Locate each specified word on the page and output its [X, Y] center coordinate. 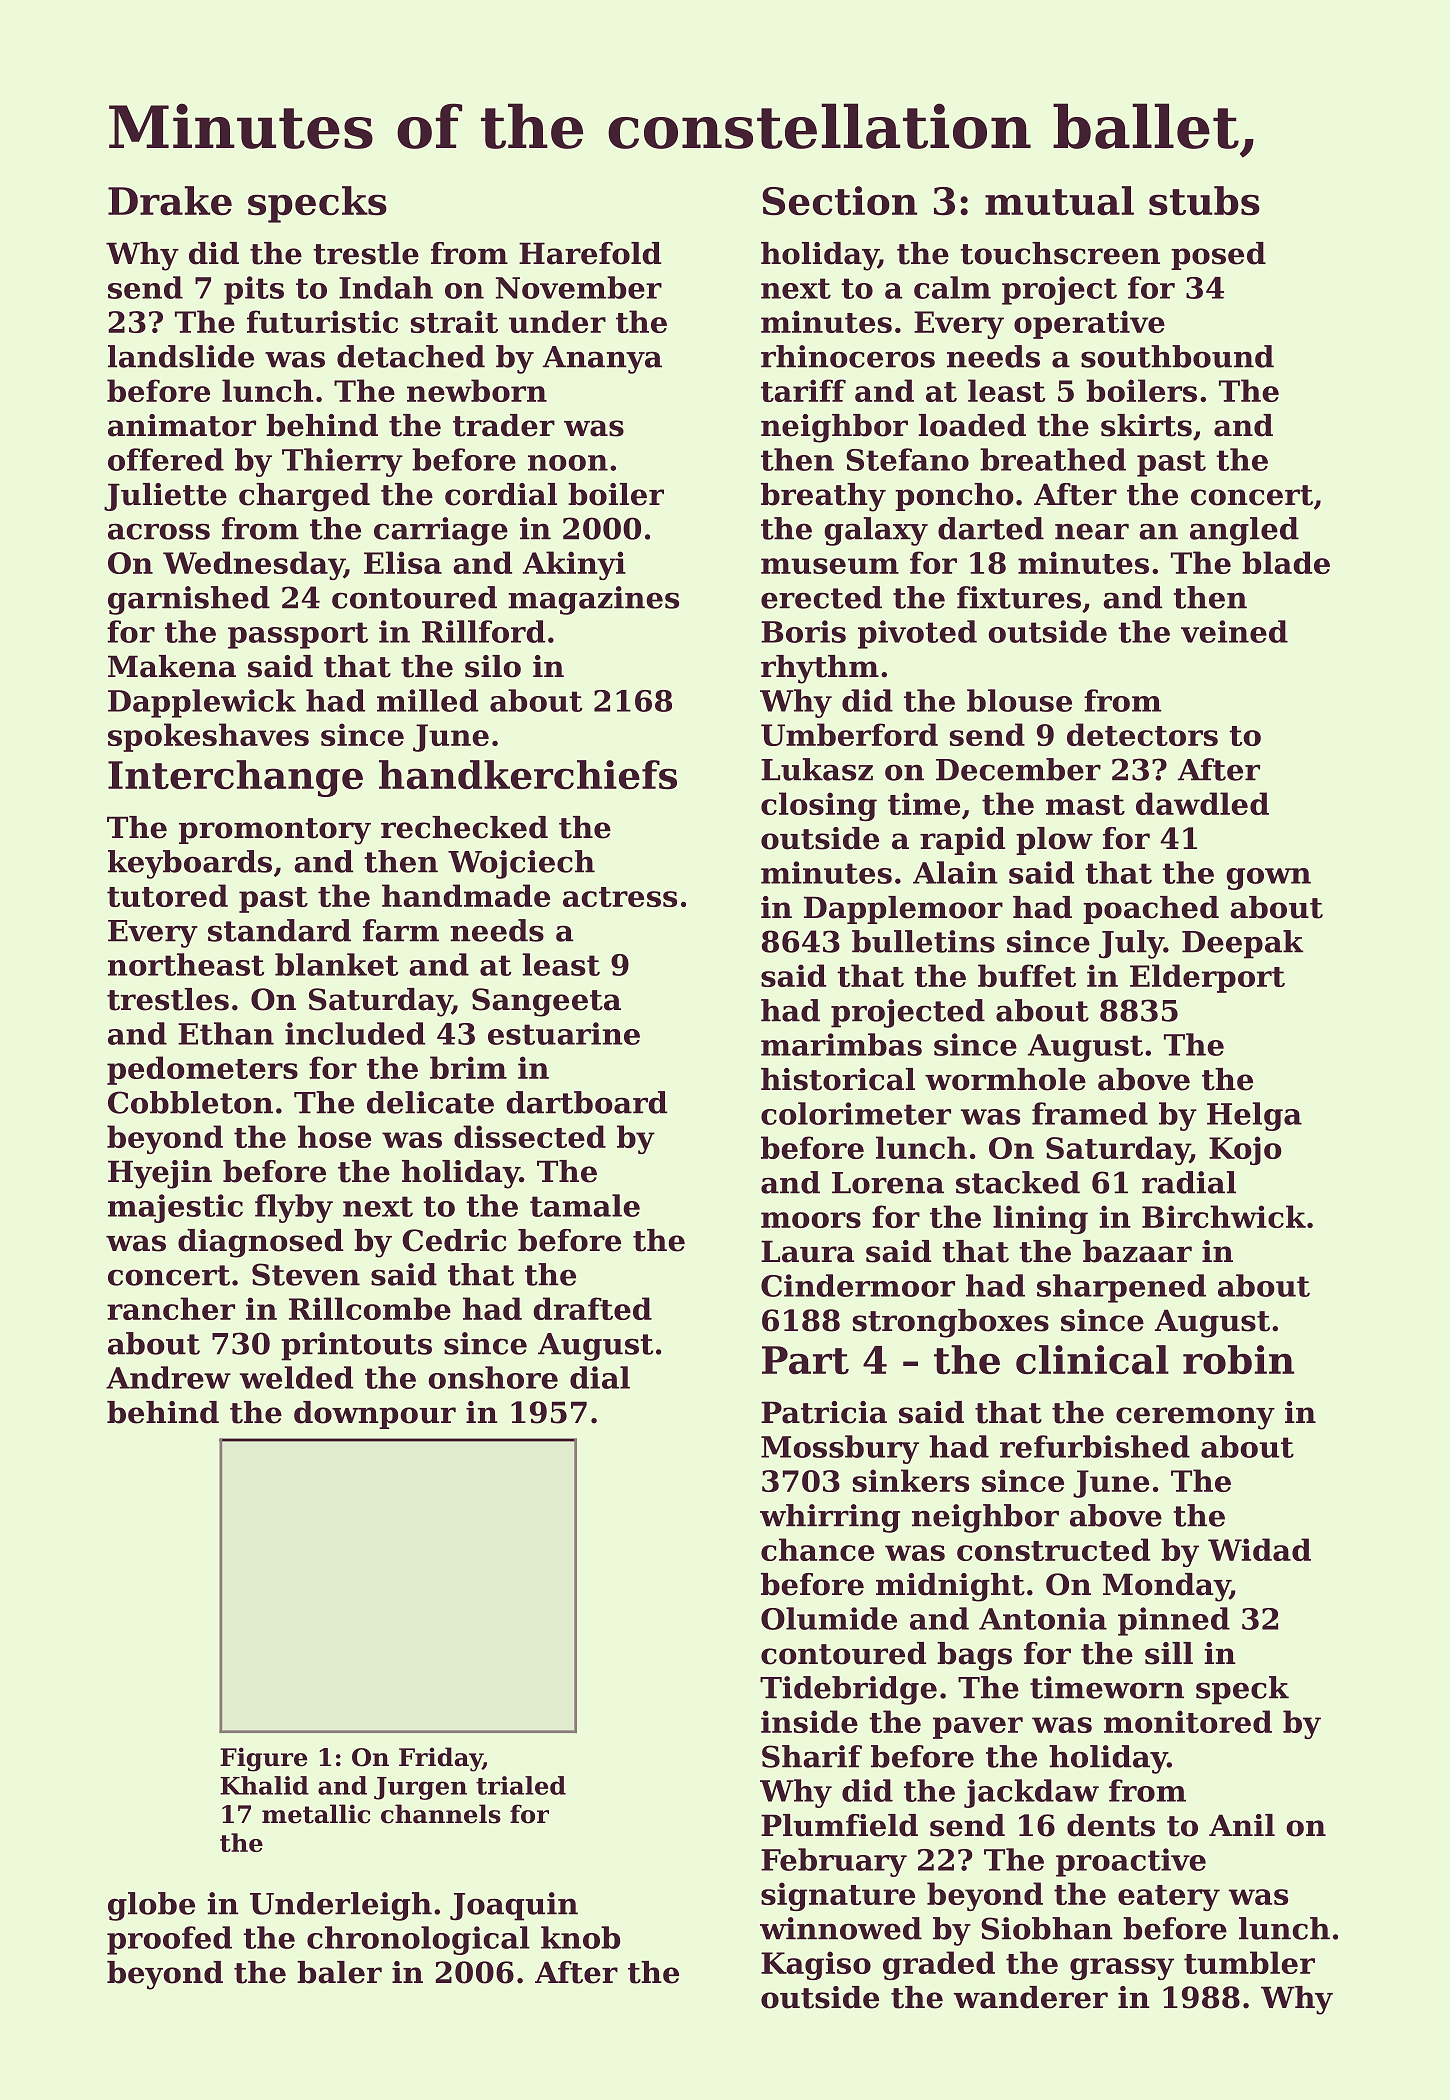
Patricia [824, 1412]
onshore [493, 1377]
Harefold [590, 253]
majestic [175, 1208]
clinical [1092, 1360]
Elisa [403, 562]
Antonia [1043, 1618]
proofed [169, 1940]
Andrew [168, 1377]
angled [1244, 531]
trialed [521, 1785]
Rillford [483, 631]
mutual [1059, 201]
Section [840, 201]
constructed [1053, 1549]
